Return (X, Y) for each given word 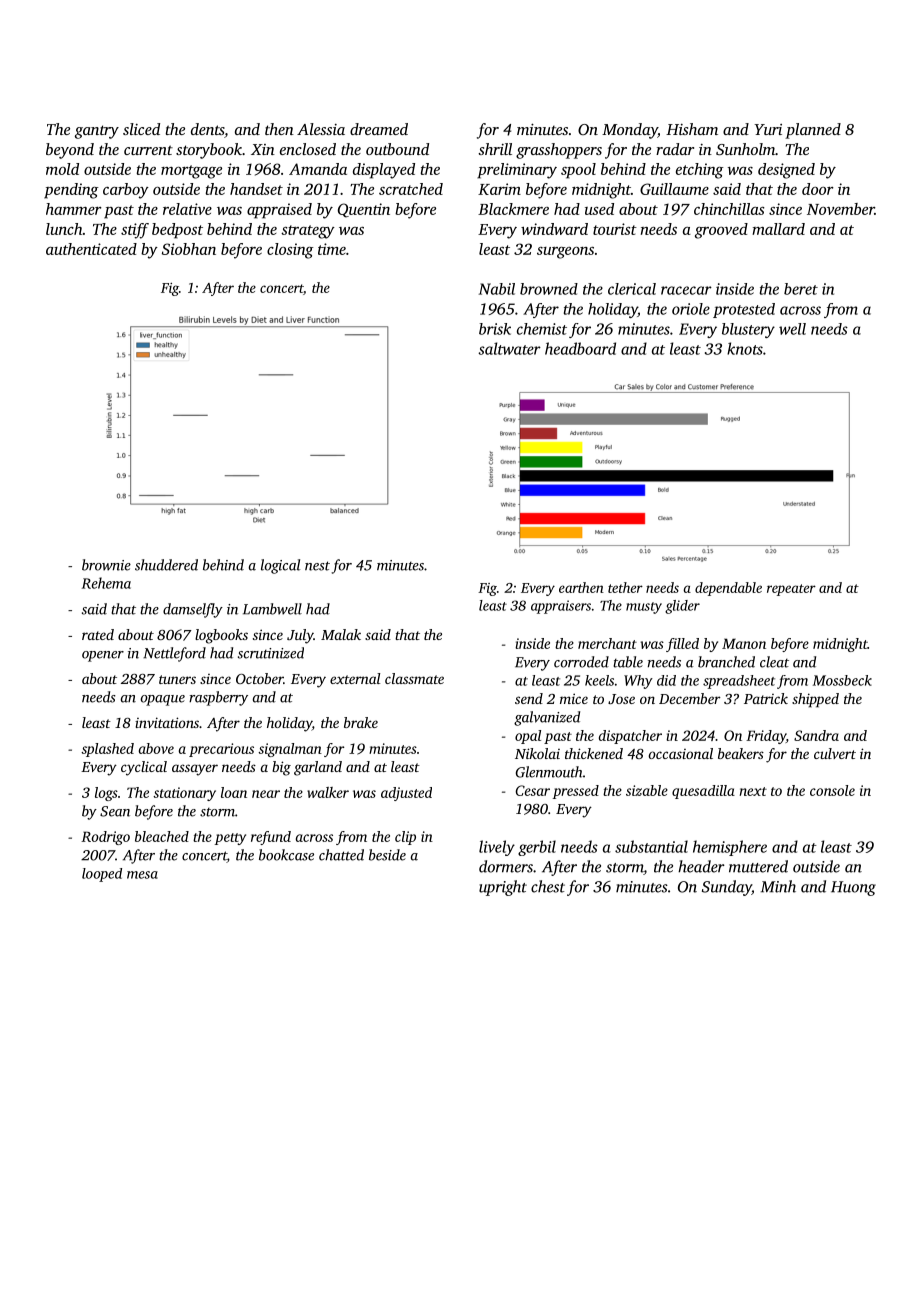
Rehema (106, 583)
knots (745, 348)
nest (317, 566)
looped (102, 875)
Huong (853, 888)
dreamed (379, 129)
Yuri (768, 129)
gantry (97, 132)
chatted (341, 855)
